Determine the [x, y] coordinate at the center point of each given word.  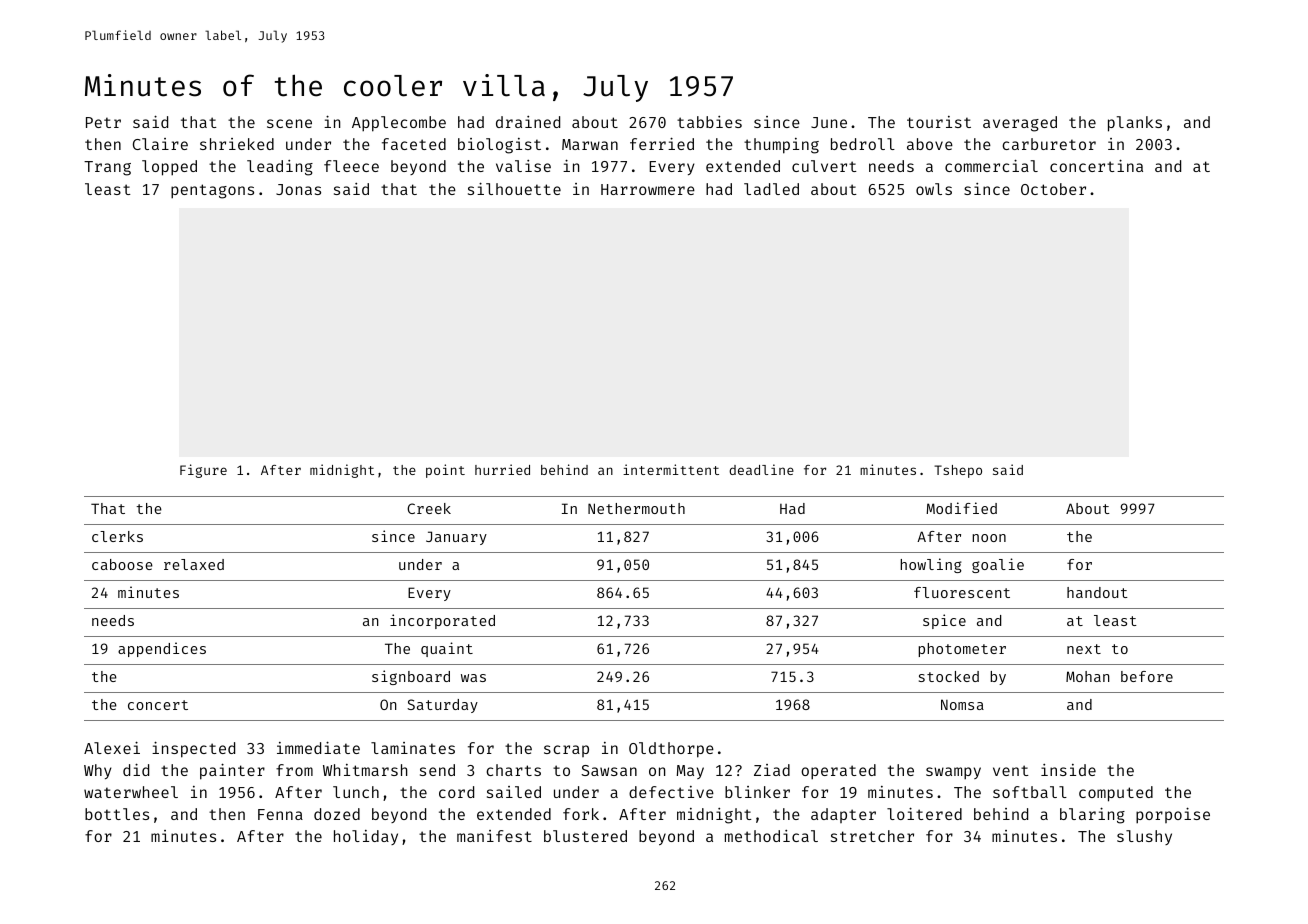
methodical [771, 836]
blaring [1092, 815]
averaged [1020, 124]
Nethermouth [636, 508]
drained [528, 122]
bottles [117, 814]
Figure [203, 471]
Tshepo [958, 471]
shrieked [237, 144]
